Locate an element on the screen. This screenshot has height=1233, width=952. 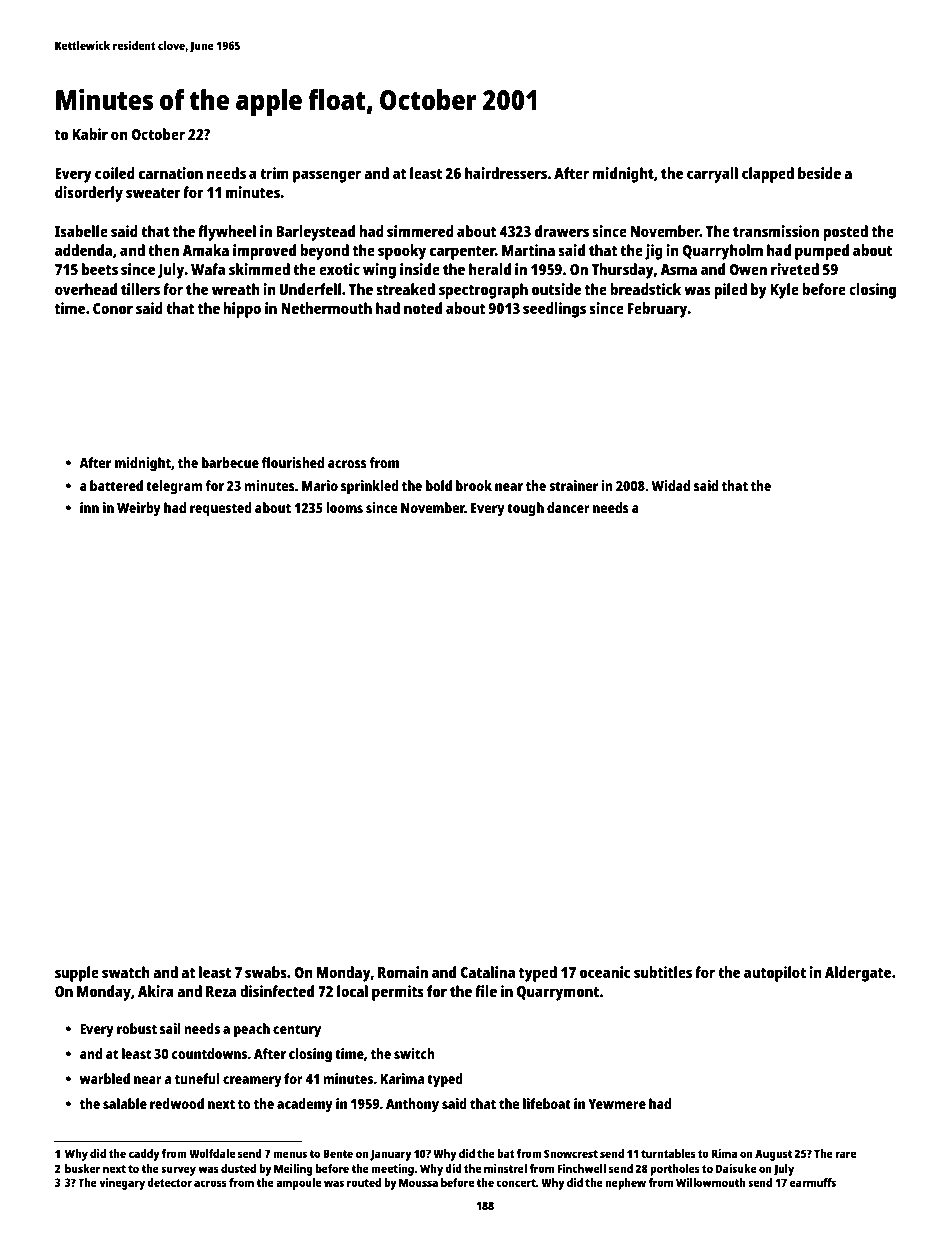
hairdressers is located at coordinates (506, 173).
